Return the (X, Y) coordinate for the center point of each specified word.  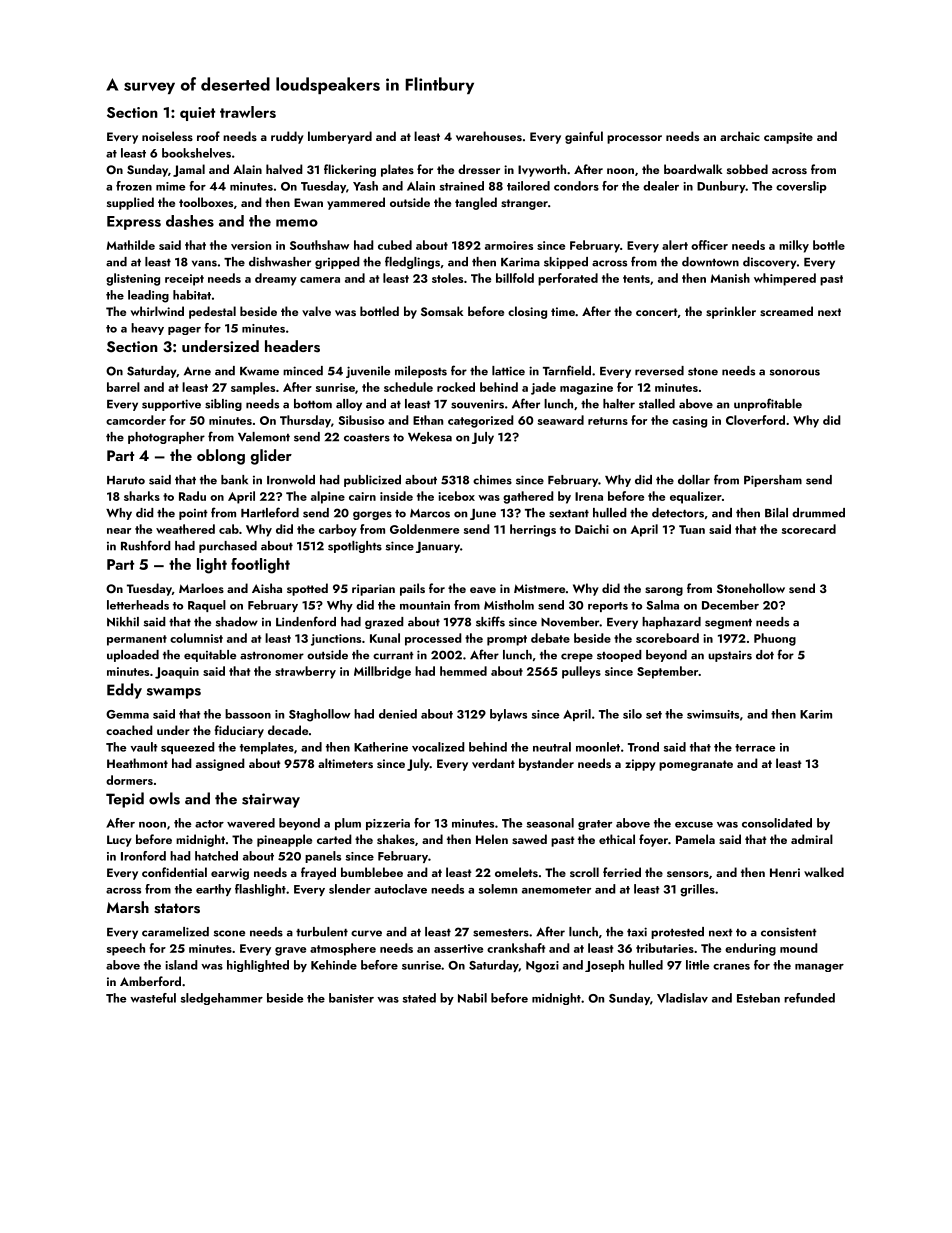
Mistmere (539, 588)
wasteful (153, 998)
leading (148, 296)
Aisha (267, 588)
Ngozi (542, 967)
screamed (786, 311)
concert (657, 312)
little (697, 965)
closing (527, 312)
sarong (664, 591)
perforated (568, 279)
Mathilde (131, 245)
